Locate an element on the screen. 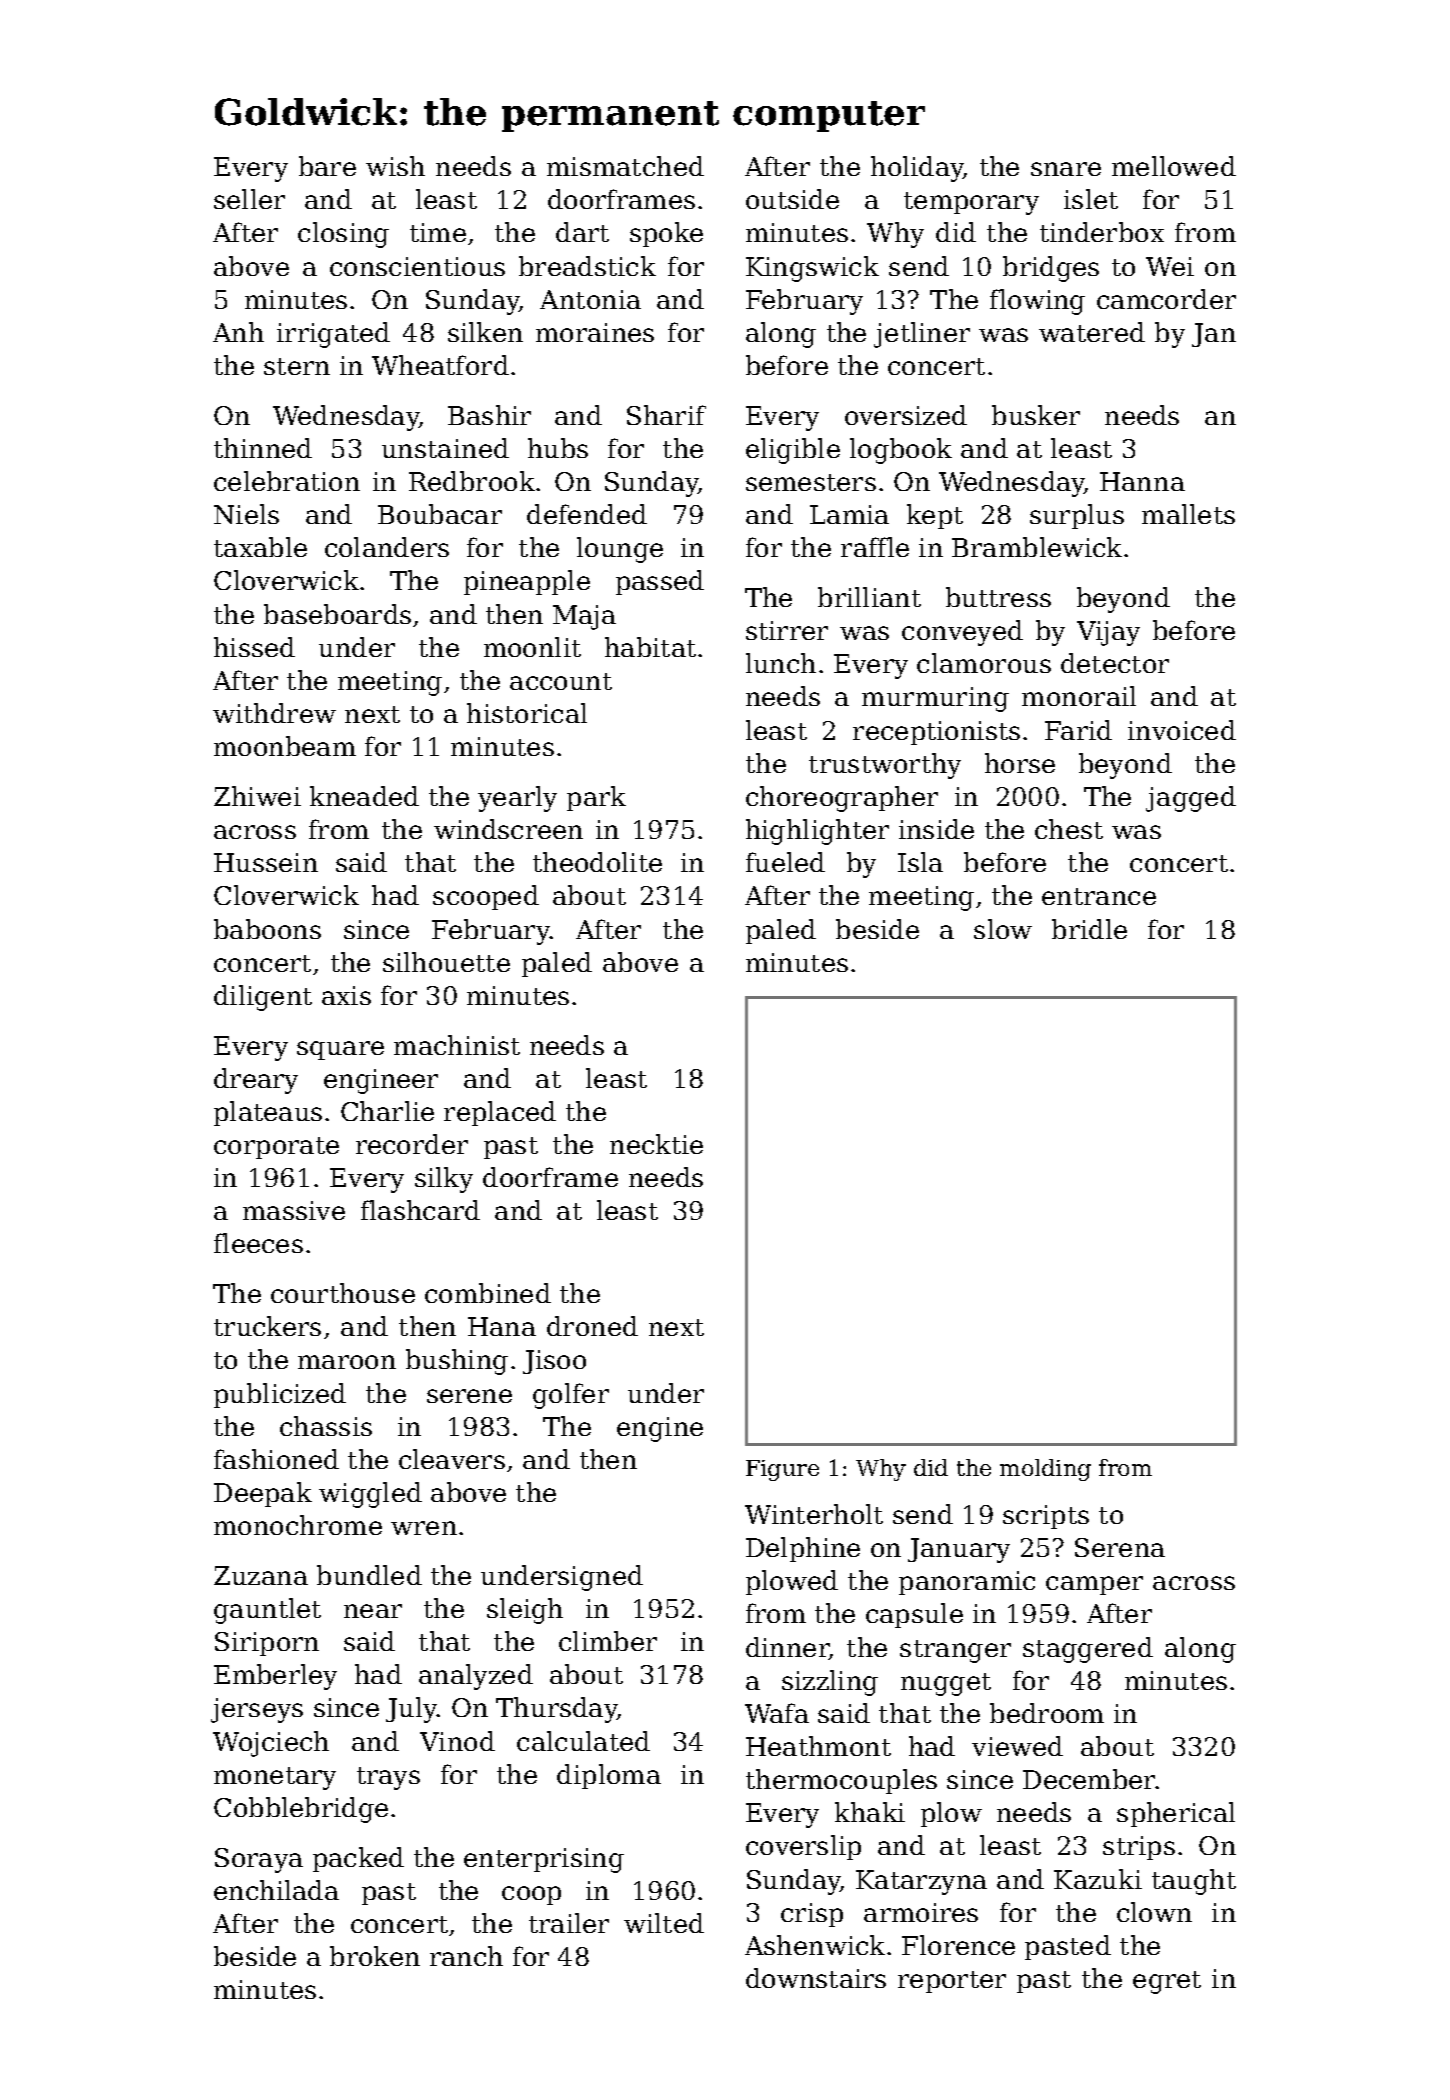 This screenshot has height=2100, width=1450. kept is located at coordinates (935, 516).
